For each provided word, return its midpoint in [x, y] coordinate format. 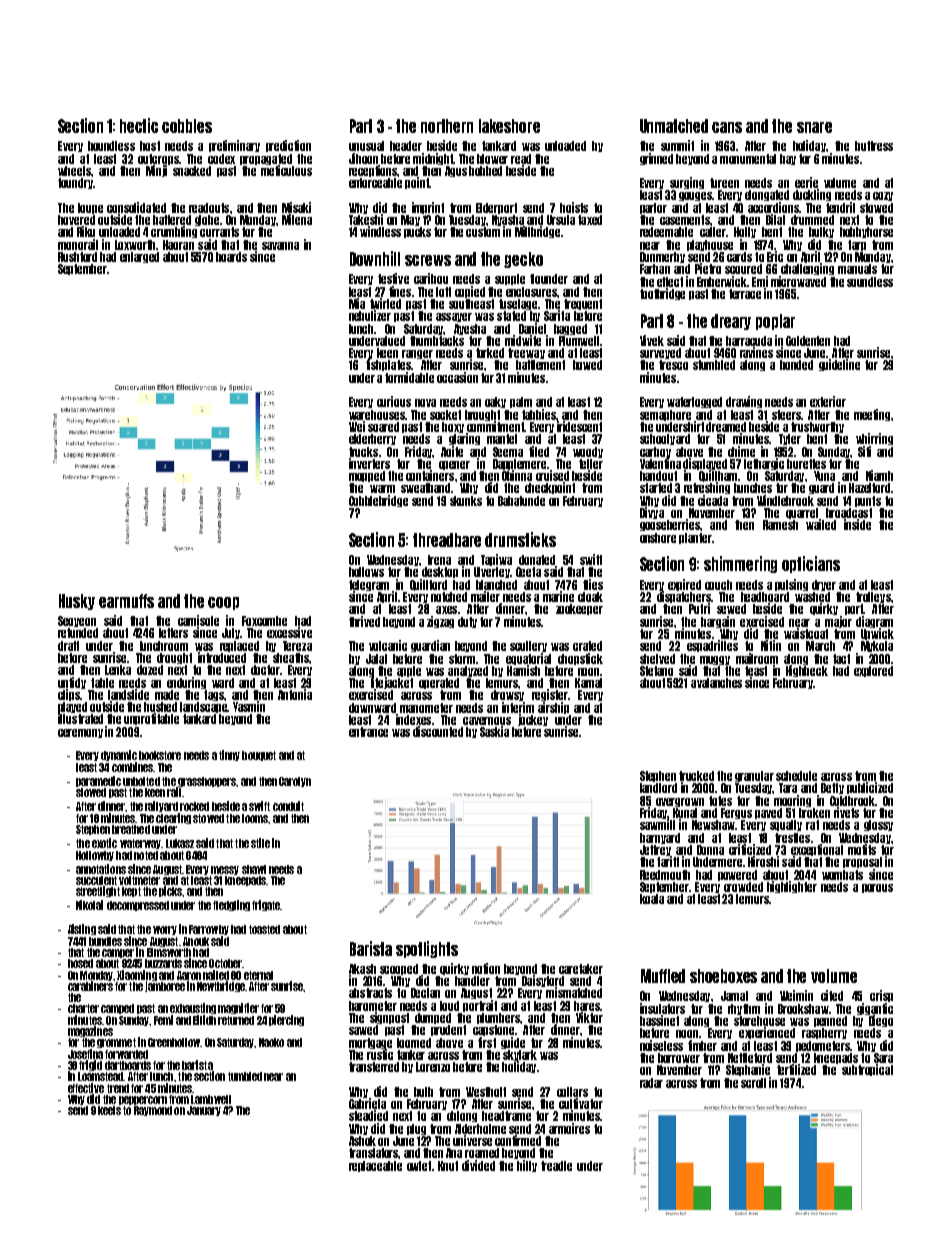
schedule [796, 776]
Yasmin [249, 706]
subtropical [867, 1070]
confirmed [518, 1140]
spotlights [427, 949]
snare [814, 127]
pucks [417, 232]
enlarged [139, 257]
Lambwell [211, 1099]
